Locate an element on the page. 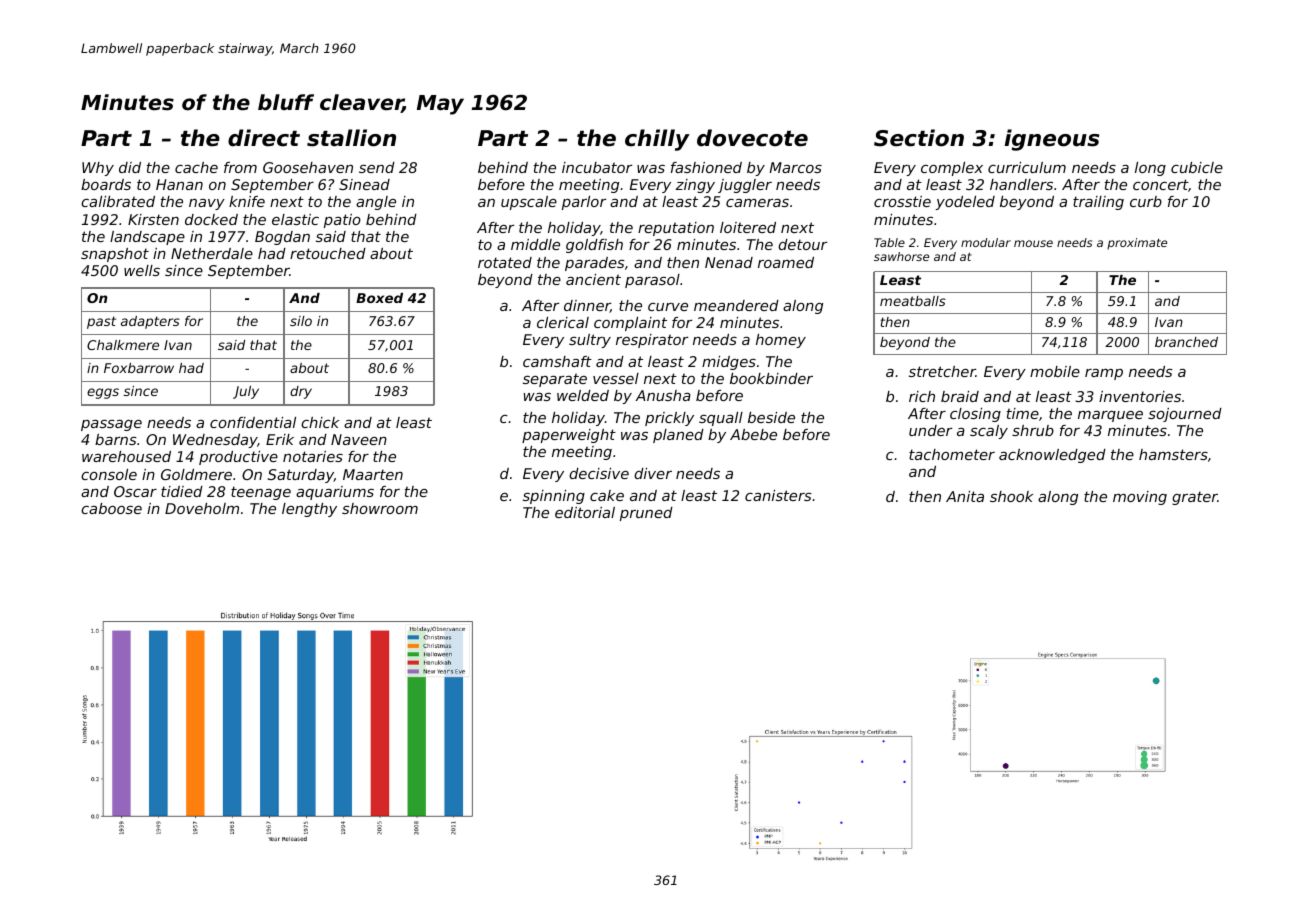 The image size is (1308, 924). cake is located at coordinates (607, 495).
